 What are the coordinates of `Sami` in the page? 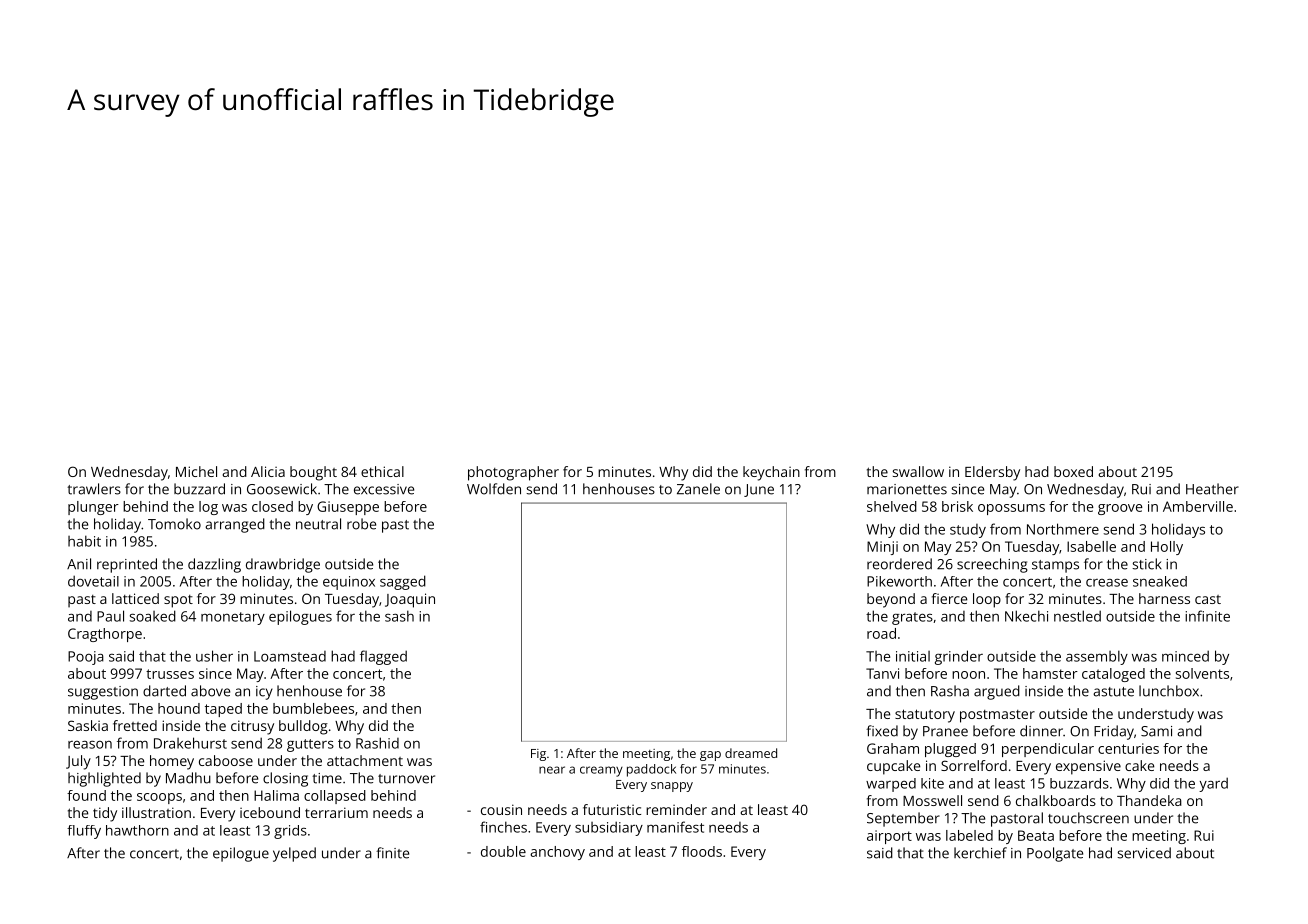 It's located at (1156, 731).
